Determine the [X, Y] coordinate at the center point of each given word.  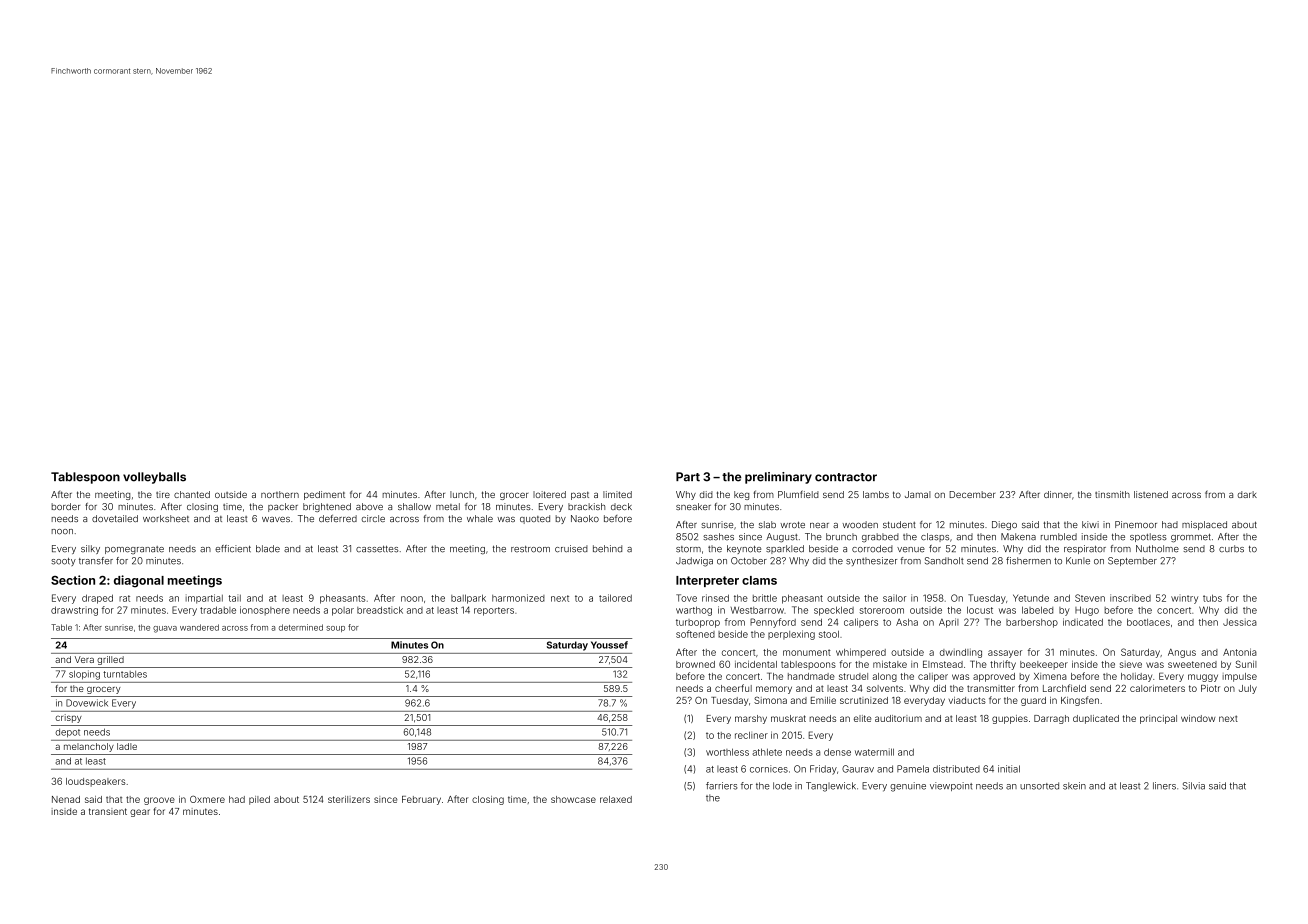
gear [140, 813]
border [65, 506]
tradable [218, 610]
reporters [494, 611]
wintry [1184, 599]
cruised [571, 549]
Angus [1182, 653]
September [1132, 561]
